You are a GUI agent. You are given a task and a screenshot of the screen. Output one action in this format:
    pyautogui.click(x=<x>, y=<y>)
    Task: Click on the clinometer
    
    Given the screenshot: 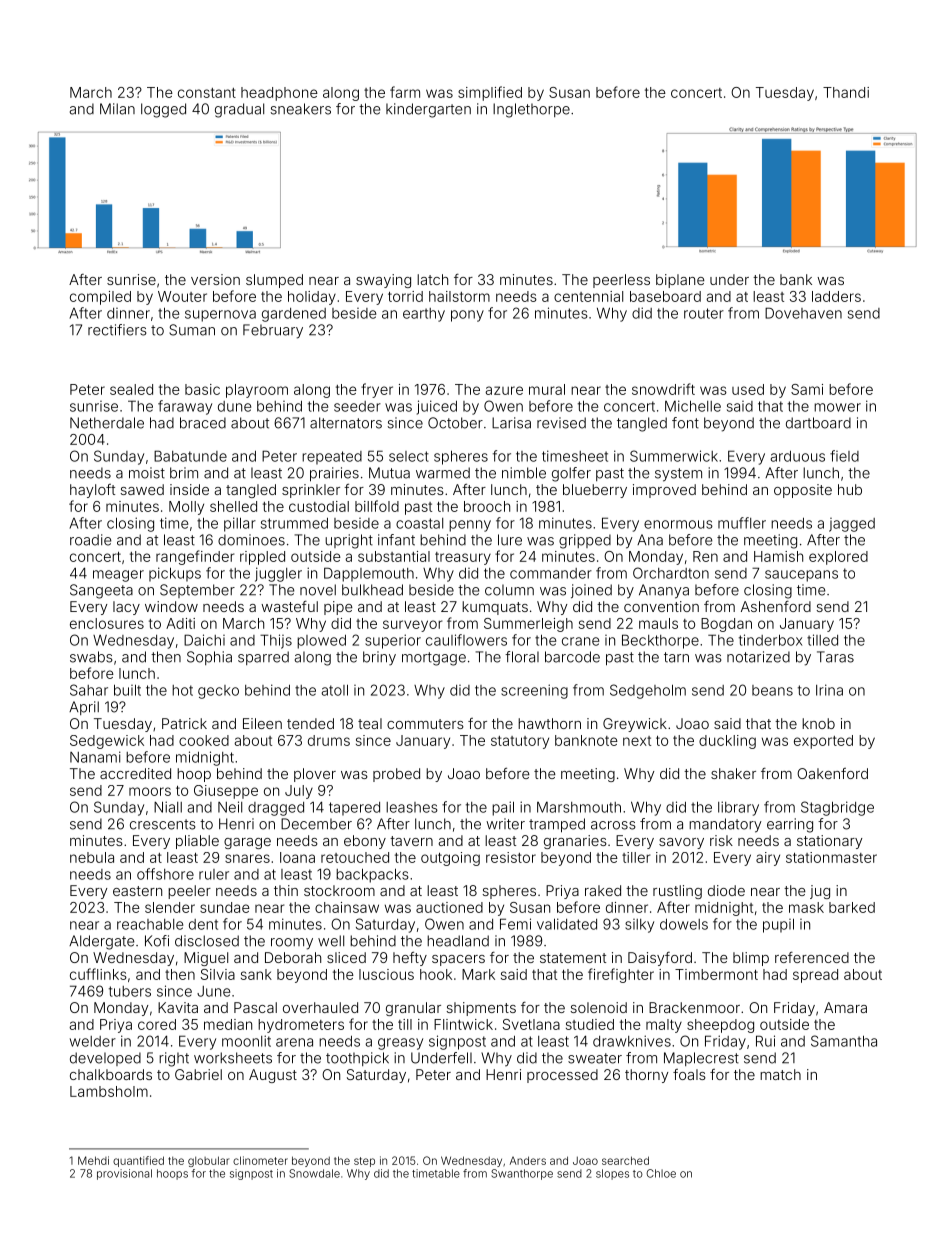 What is the action you would take?
    pyautogui.click(x=260, y=1160)
